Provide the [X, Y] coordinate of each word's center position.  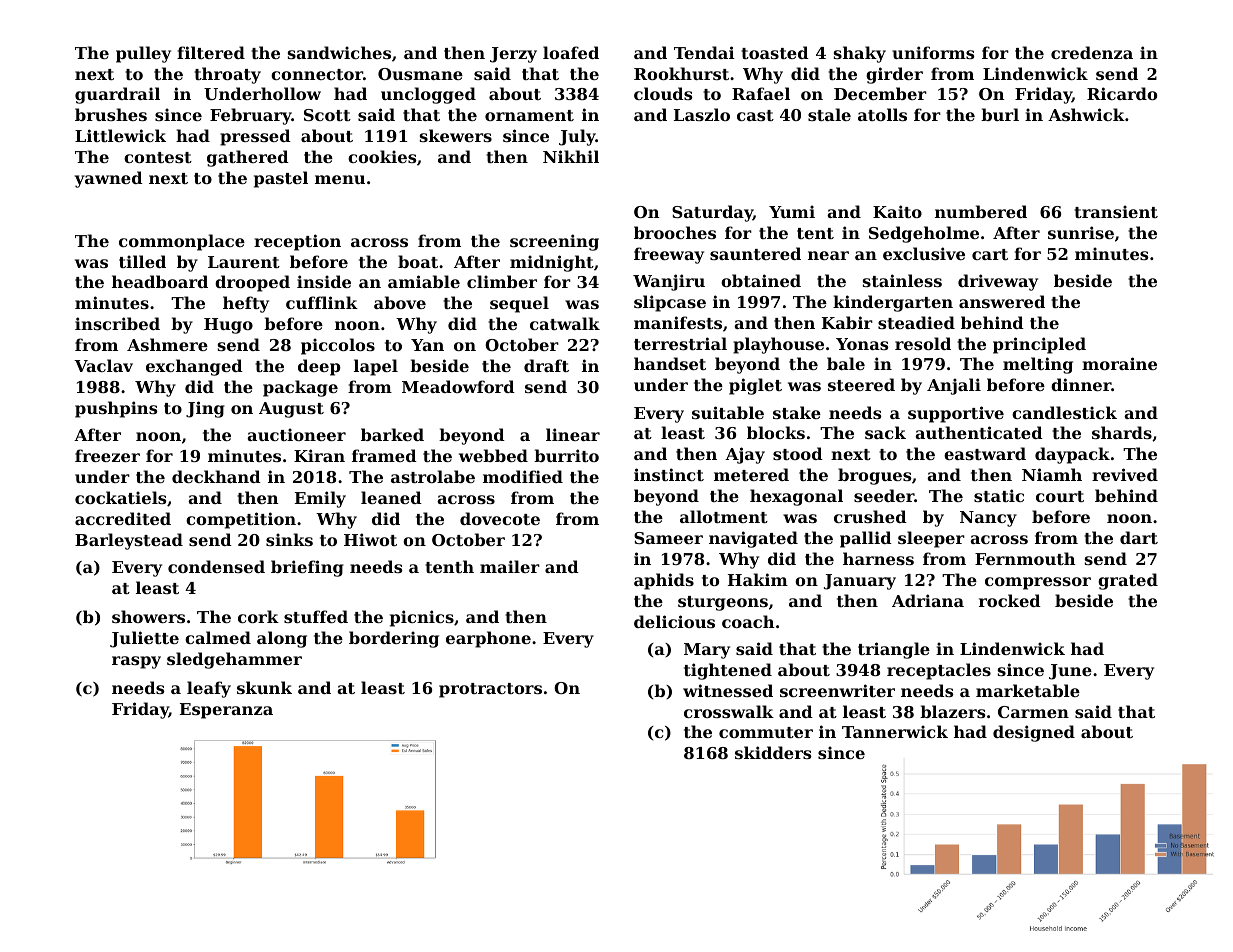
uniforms [933, 52]
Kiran [319, 455]
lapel [376, 367]
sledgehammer [234, 660]
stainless [902, 280]
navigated [753, 539]
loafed [571, 52]
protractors [490, 690]
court [1060, 496]
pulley [143, 54]
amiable [424, 281]
